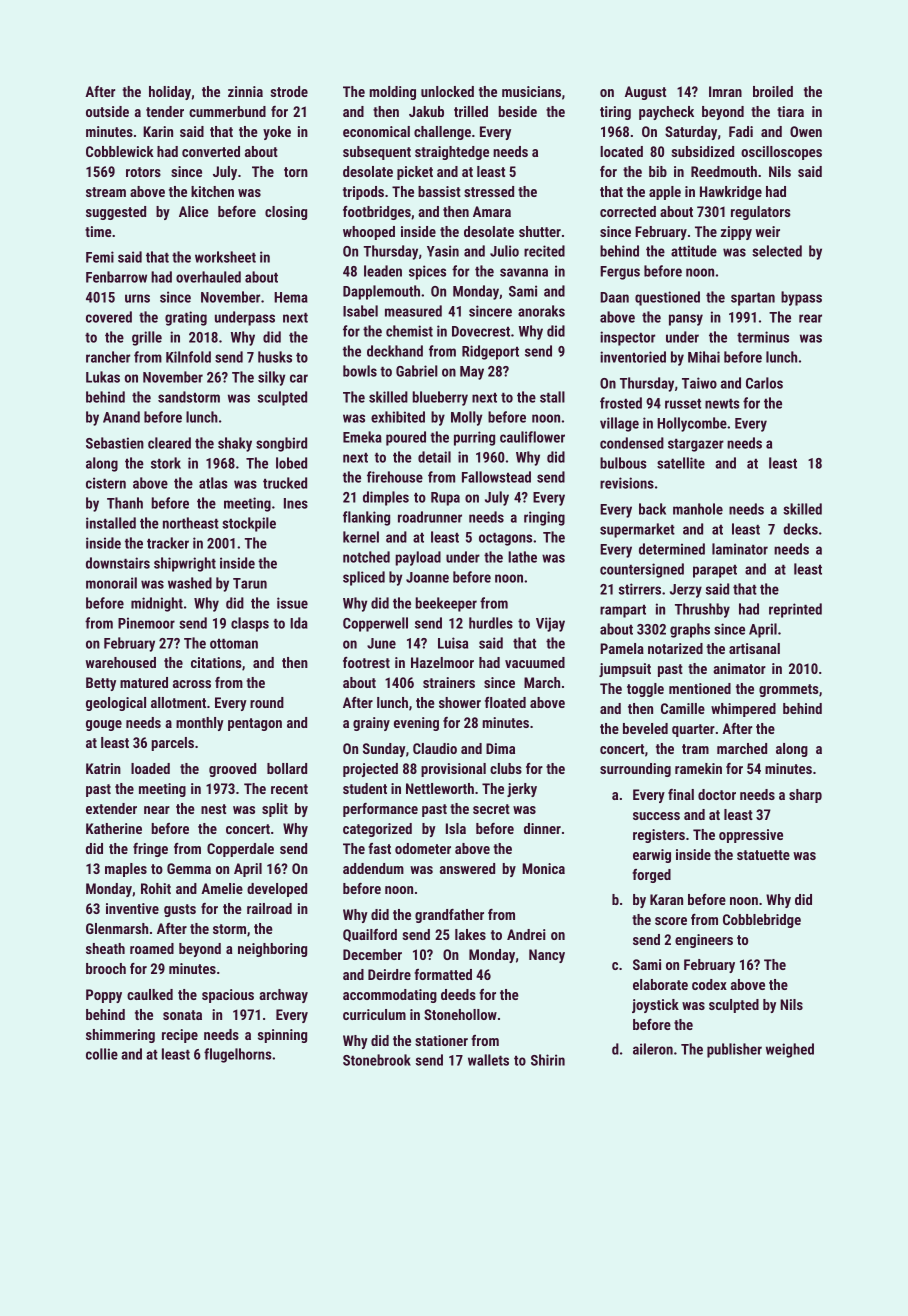  Describe the element at coordinates (269, 908) in the document. I see `railroad` at that location.
